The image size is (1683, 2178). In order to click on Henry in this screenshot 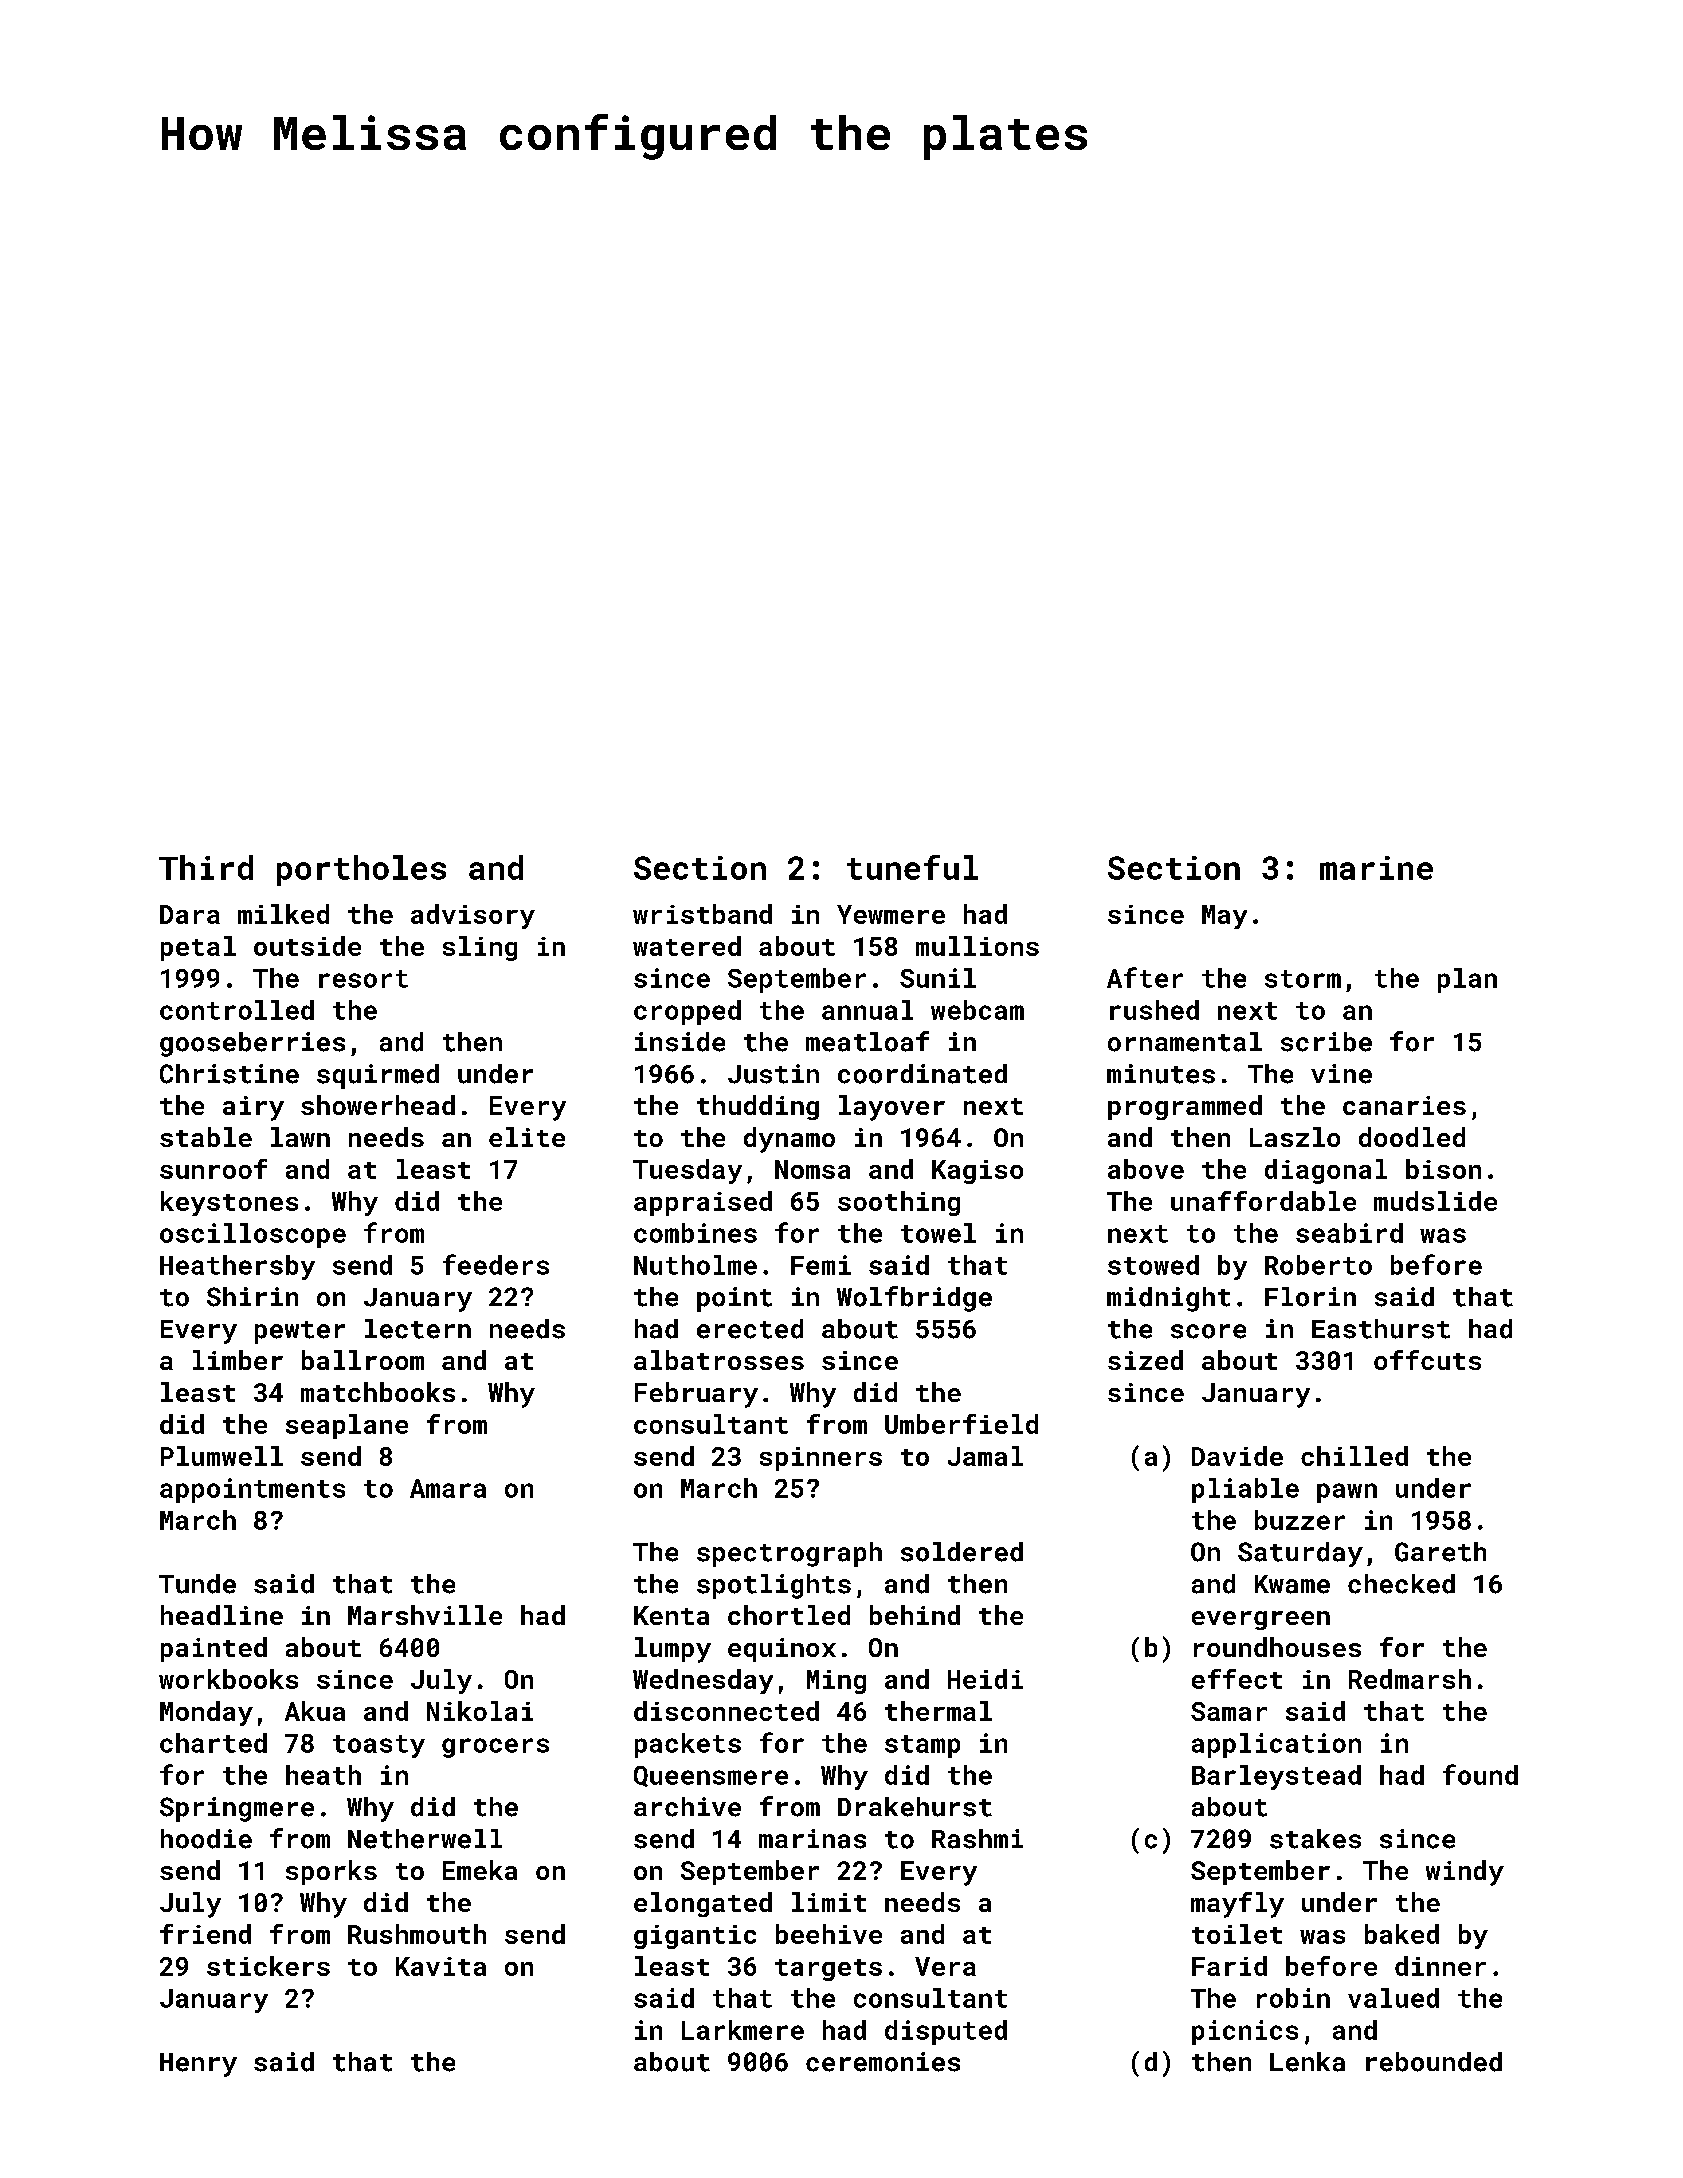, I will do `click(198, 2065)`.
